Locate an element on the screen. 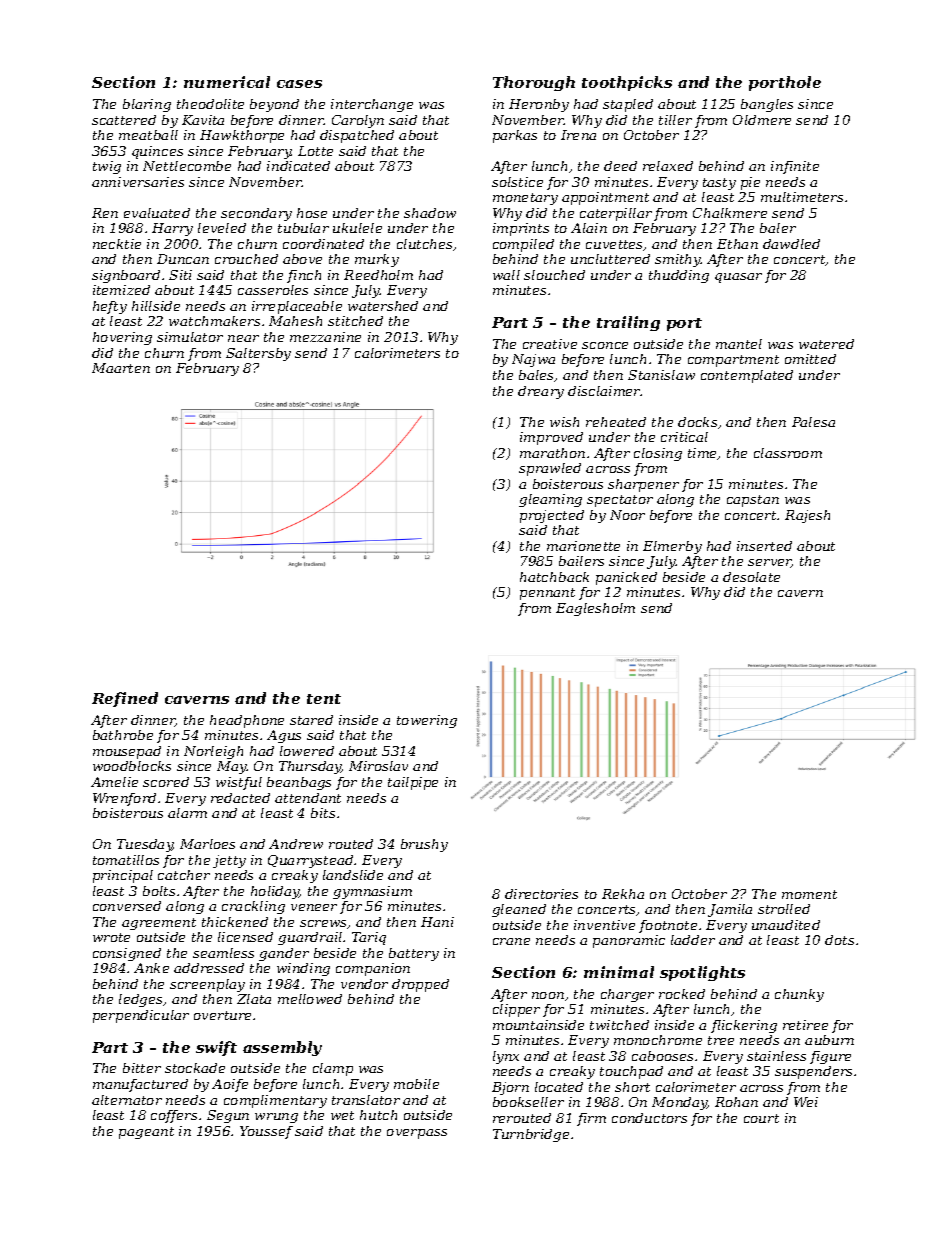  wistful is located at coordinates (239, 783).
